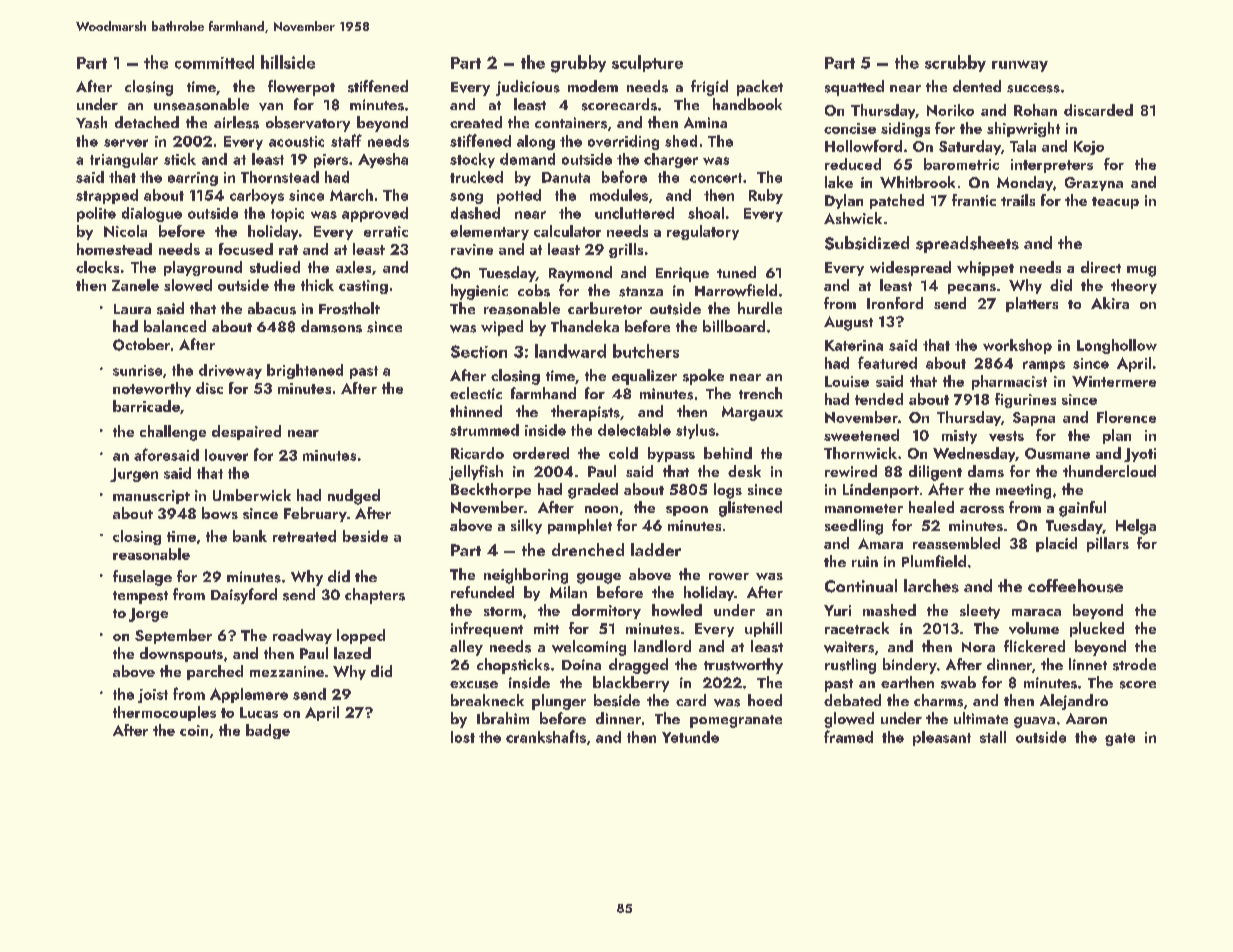 This page has height=952, width=1233. Describe the element at coordinates (1020, 66) in the page. I see `runway` at that location.
